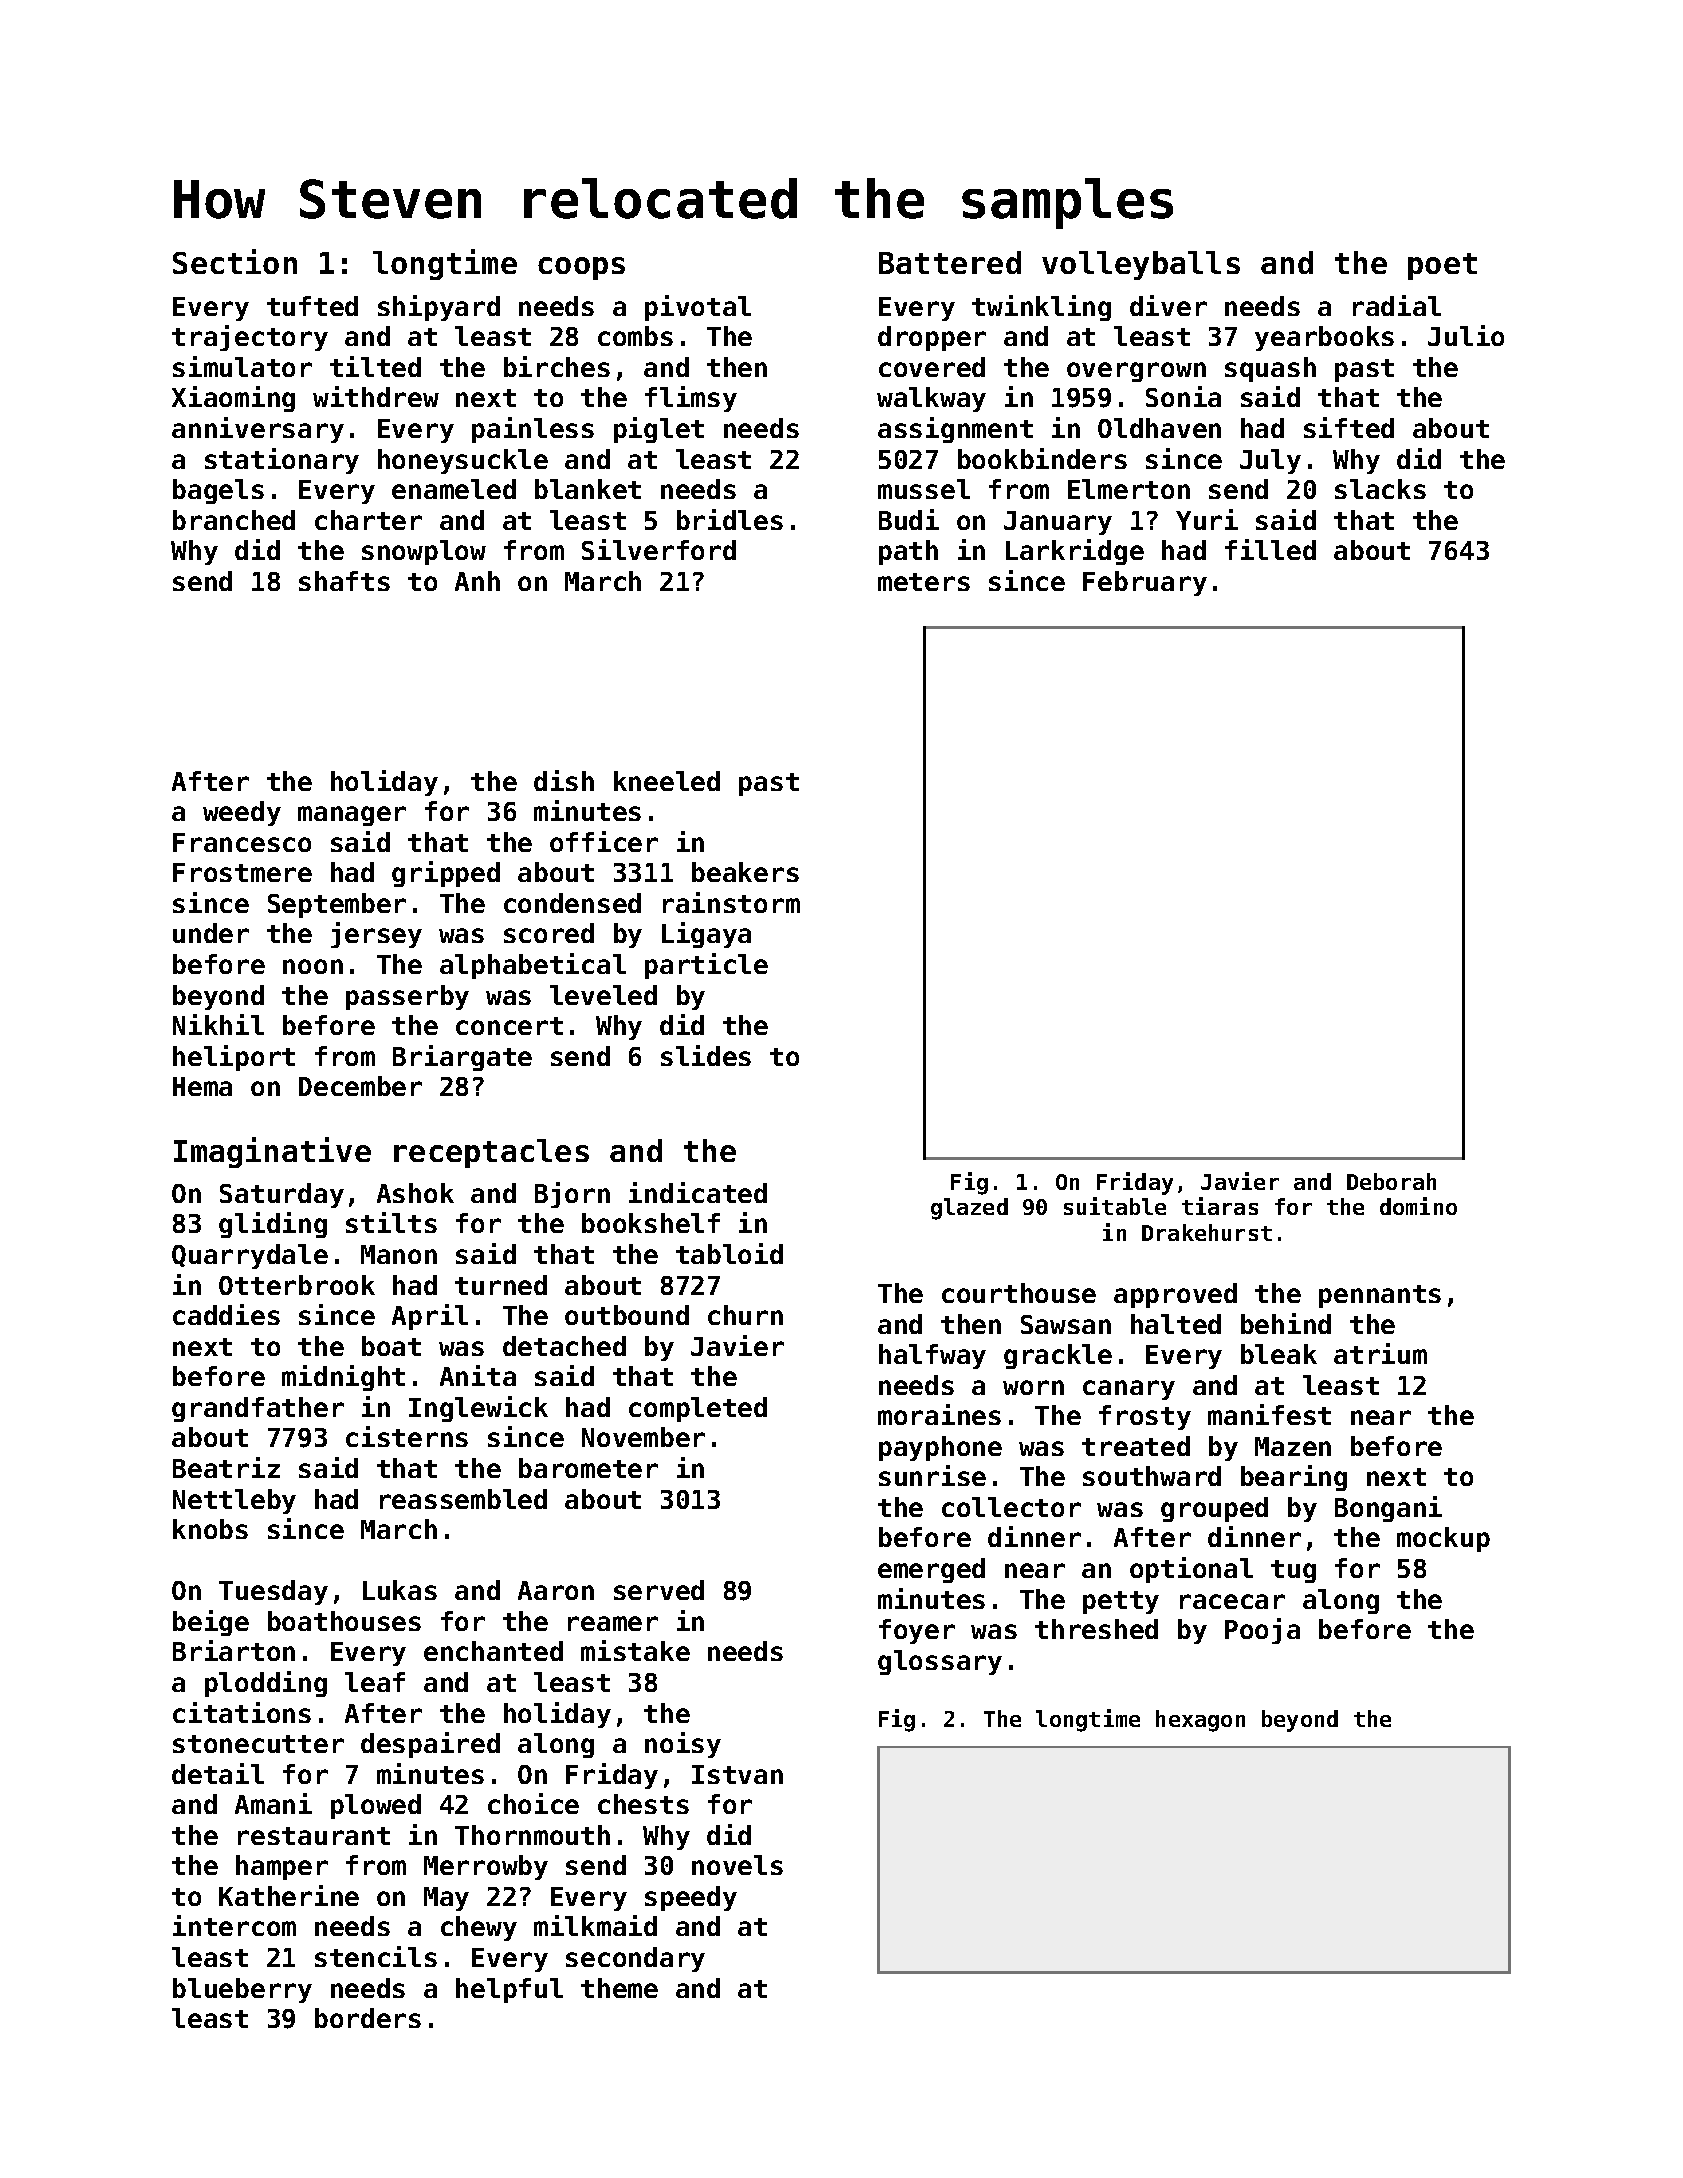 Image resolution: width=1683 pixels, height=2178 pixels. What do you see at coordinates (737, 1774) in the screenshot?
I see `Istvan` at bounding box center [737, 1774].
